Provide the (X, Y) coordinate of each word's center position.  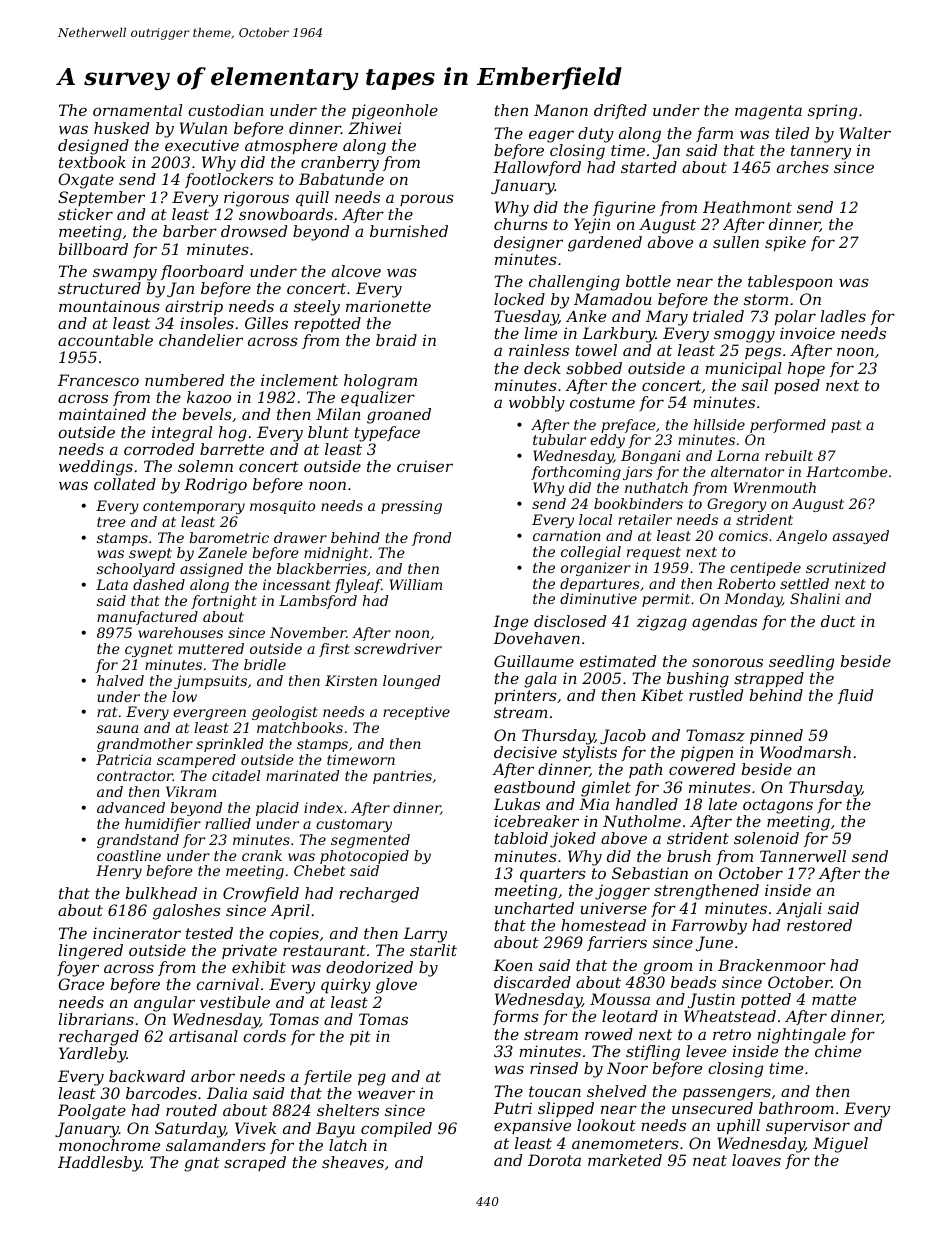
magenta (768, 112)
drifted (620, 111)
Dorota (554, 1160)
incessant (297, 584)
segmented (370, 841)
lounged (411, 682)
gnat (202, 1164)
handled (647, 804)
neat (710, 1160)
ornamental (137, 110)
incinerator (137, 933)
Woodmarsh (805, 752)
